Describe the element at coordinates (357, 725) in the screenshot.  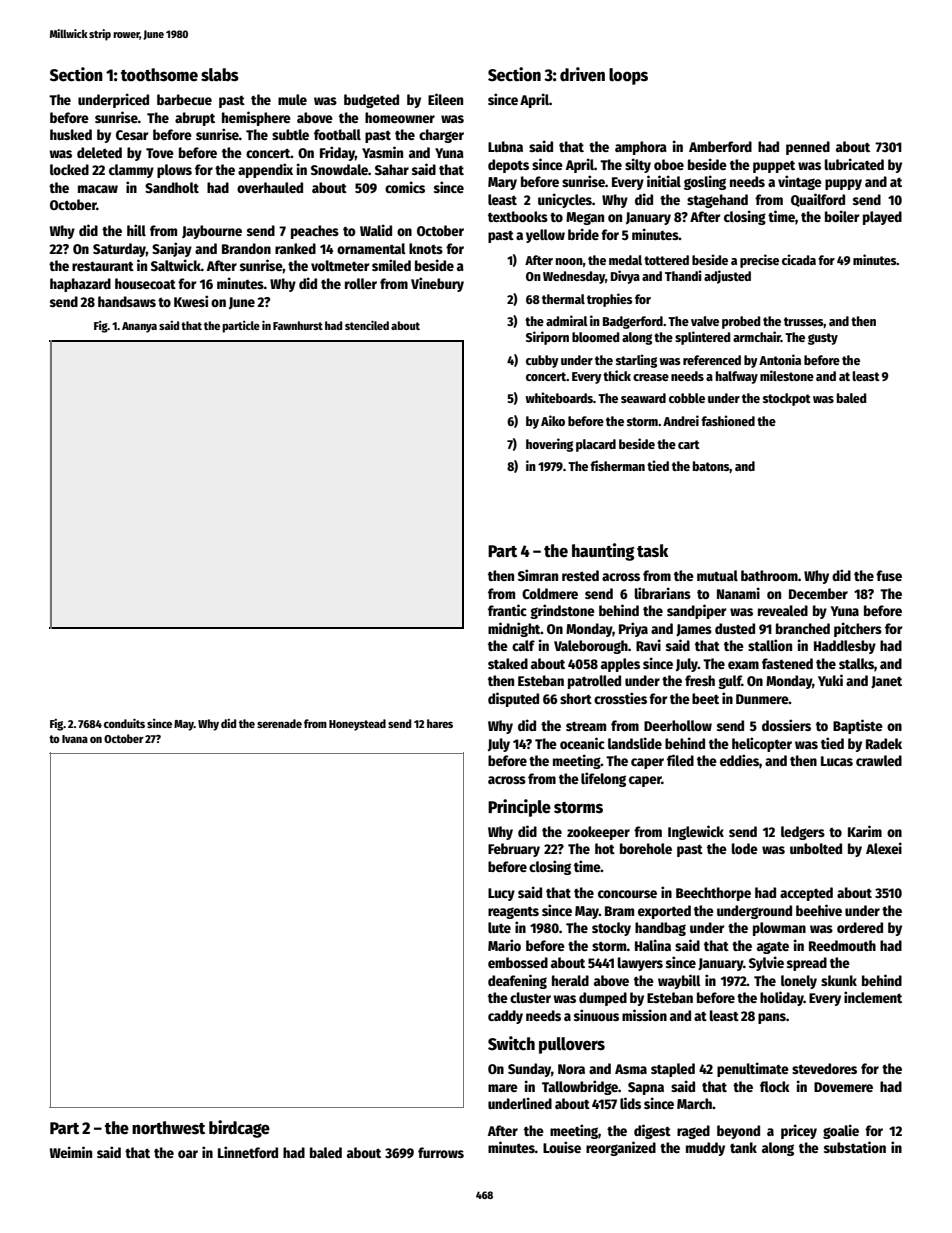
I see `Honeystead` at that location.
